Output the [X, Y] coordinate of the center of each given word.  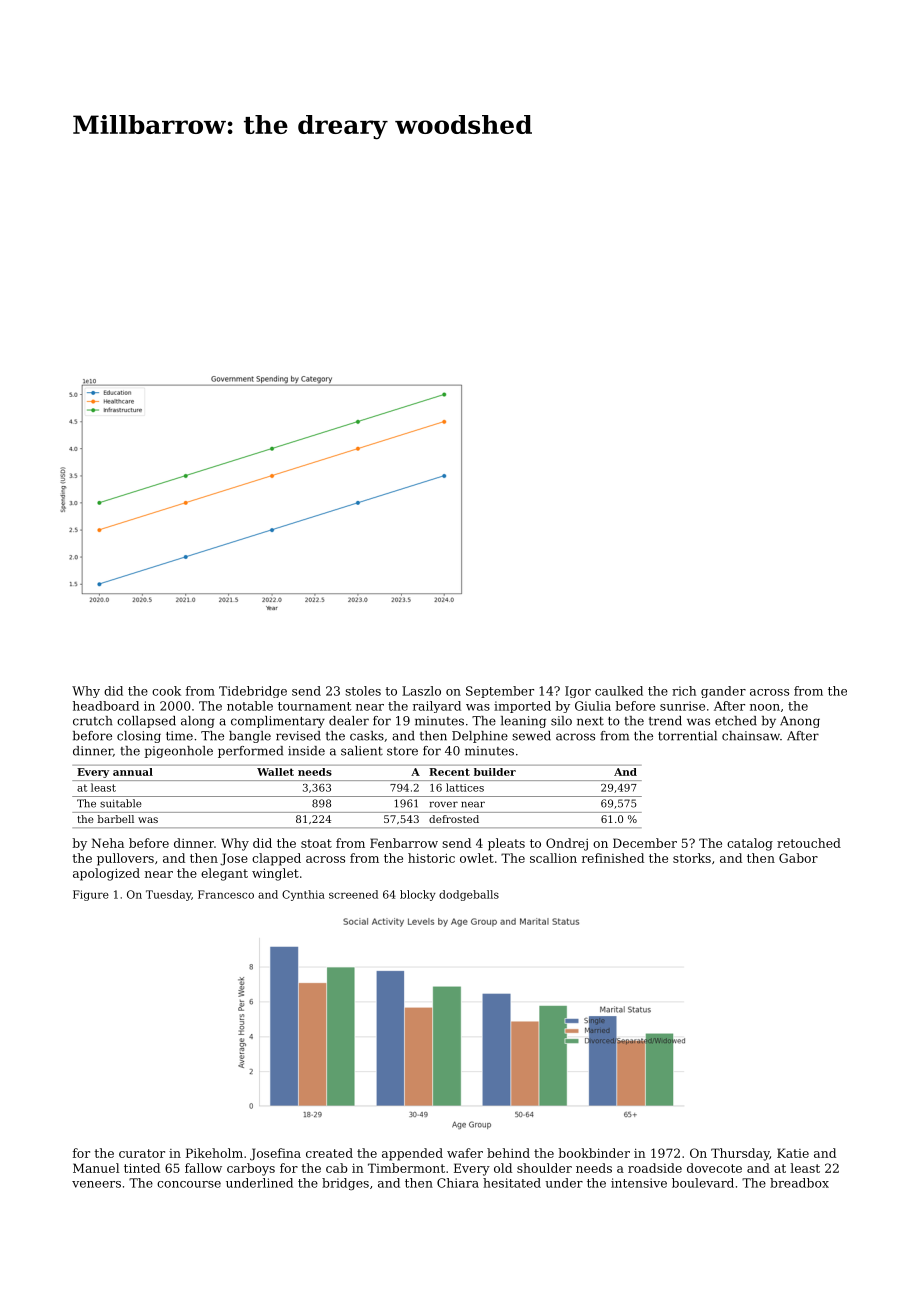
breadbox [799, 1183]
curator [142, 1153]
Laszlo [421, 691]
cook [166, 691]
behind [508, 1153]
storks [692, 858]
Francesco [226, 894]
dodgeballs [469, 895]
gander [723, 692]
